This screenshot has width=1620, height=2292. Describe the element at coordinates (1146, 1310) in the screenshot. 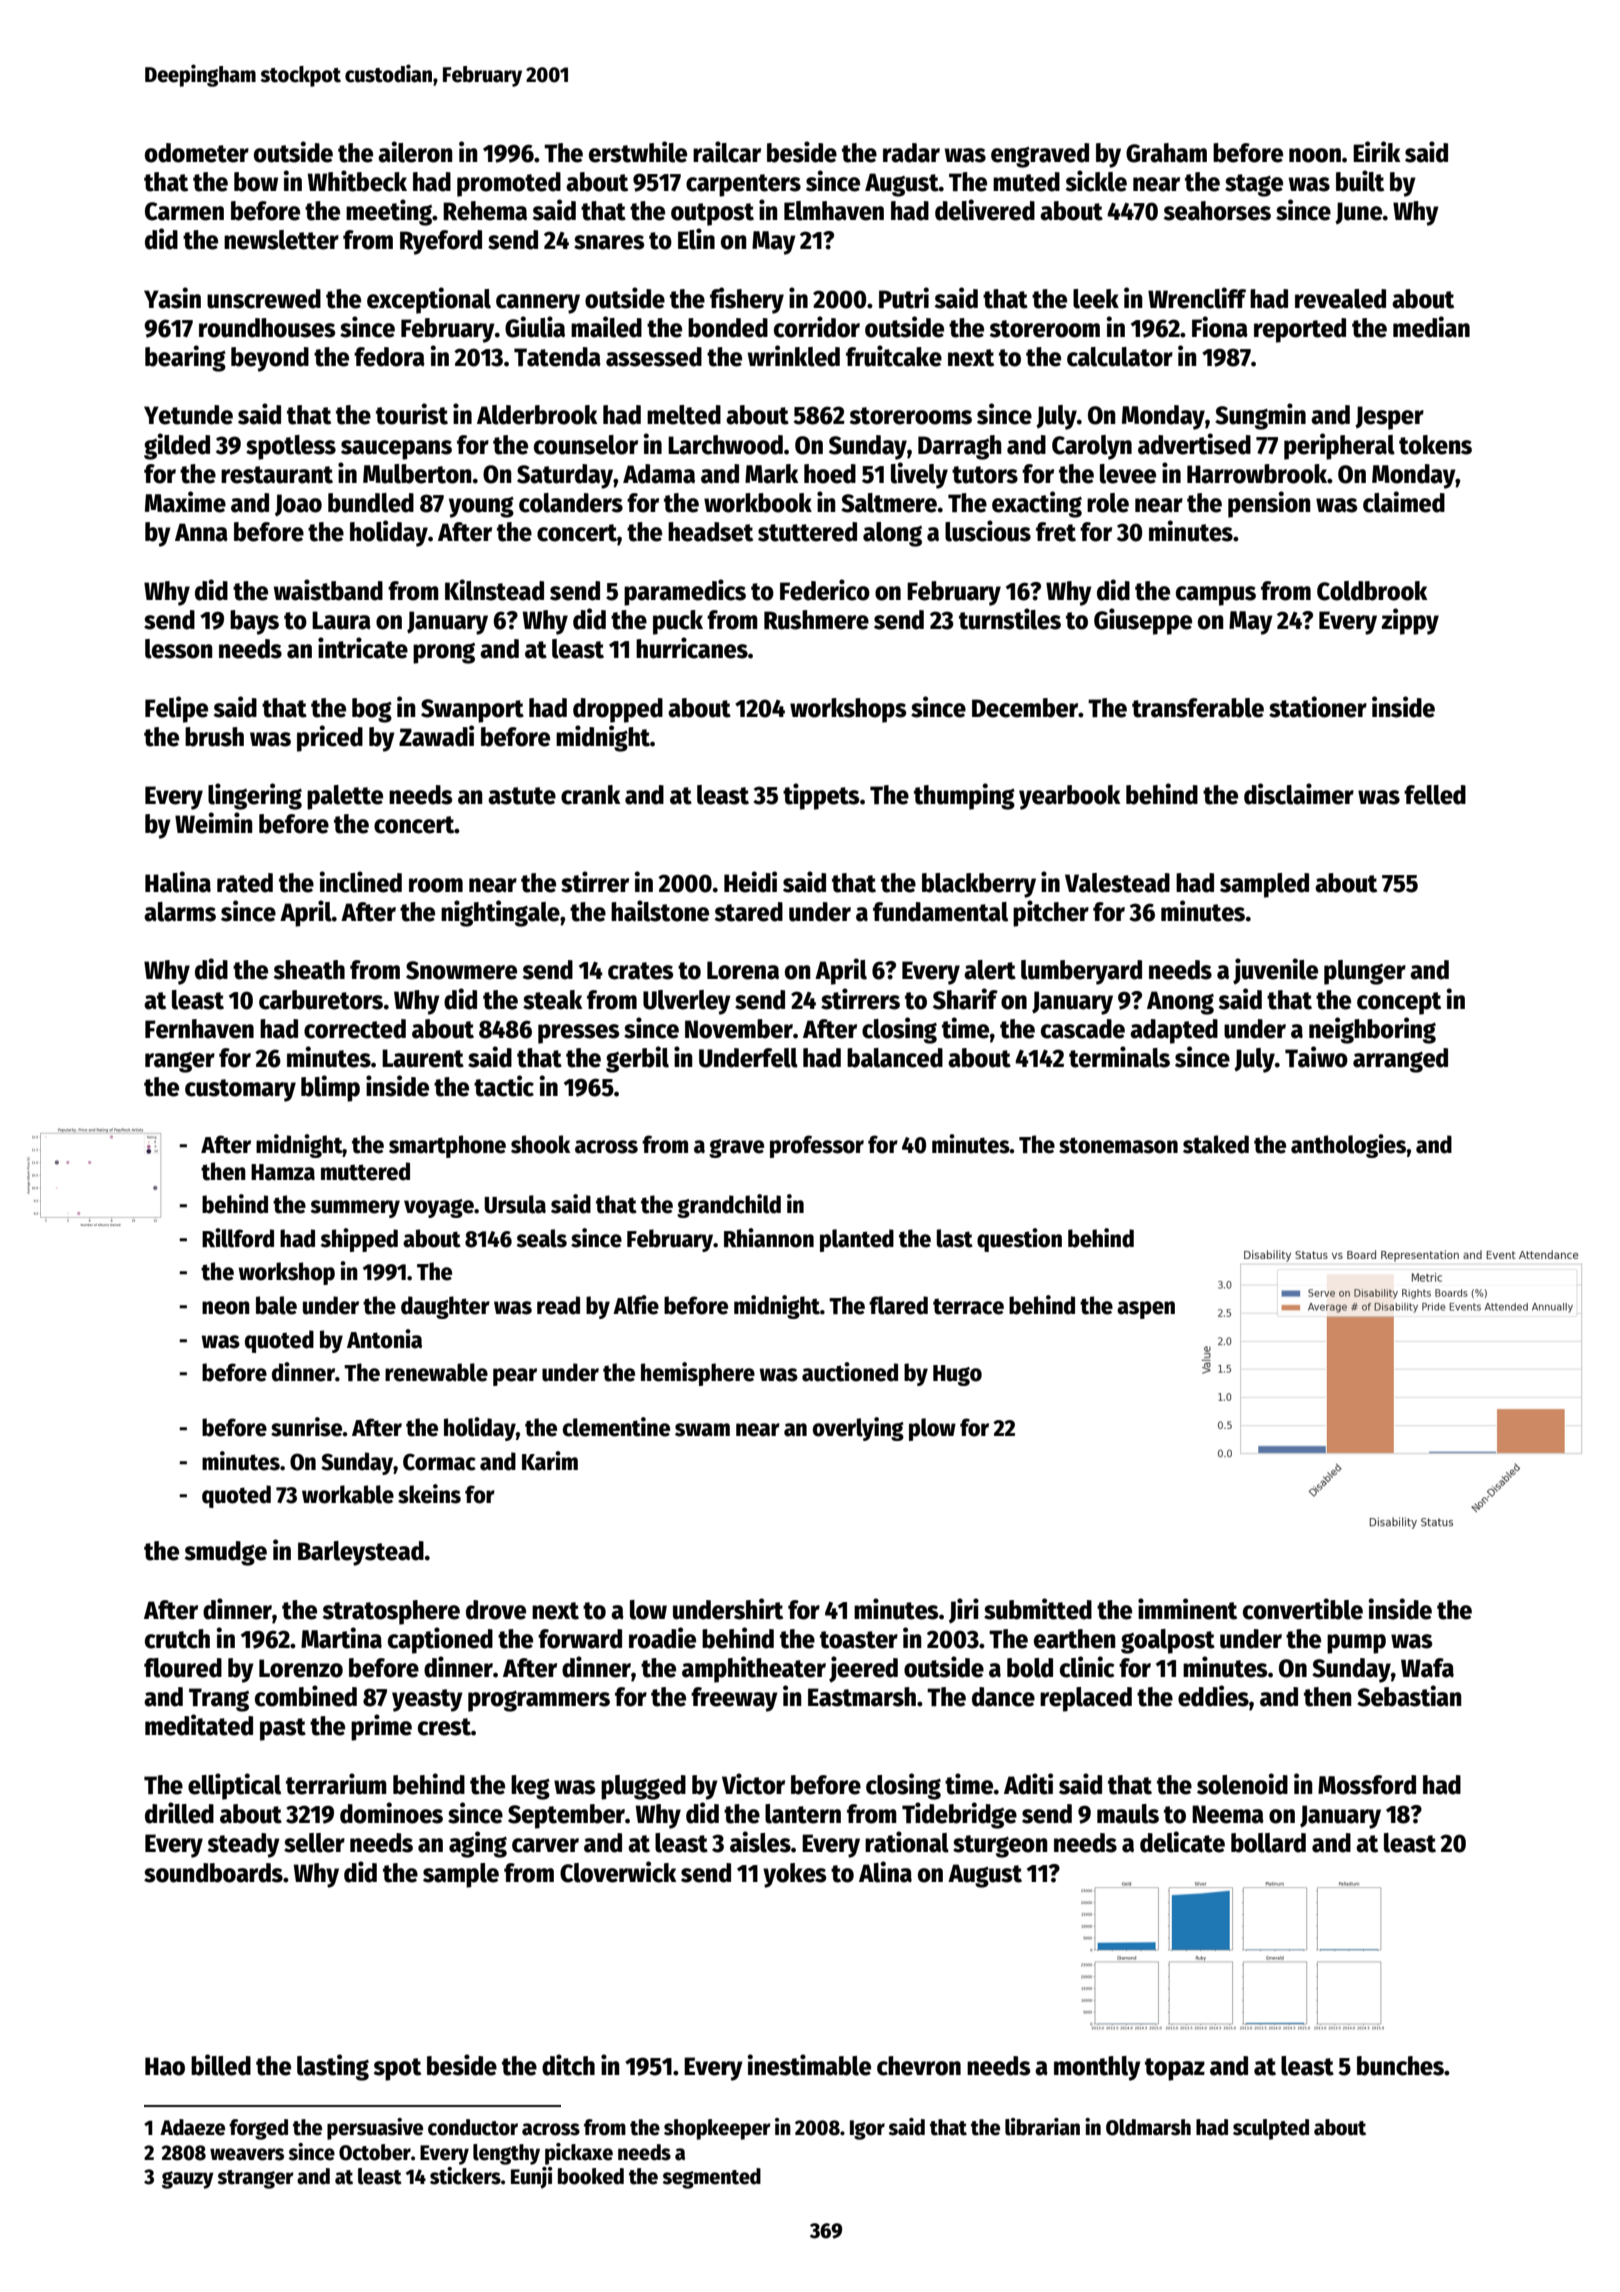

I see `aspen` at that location.
